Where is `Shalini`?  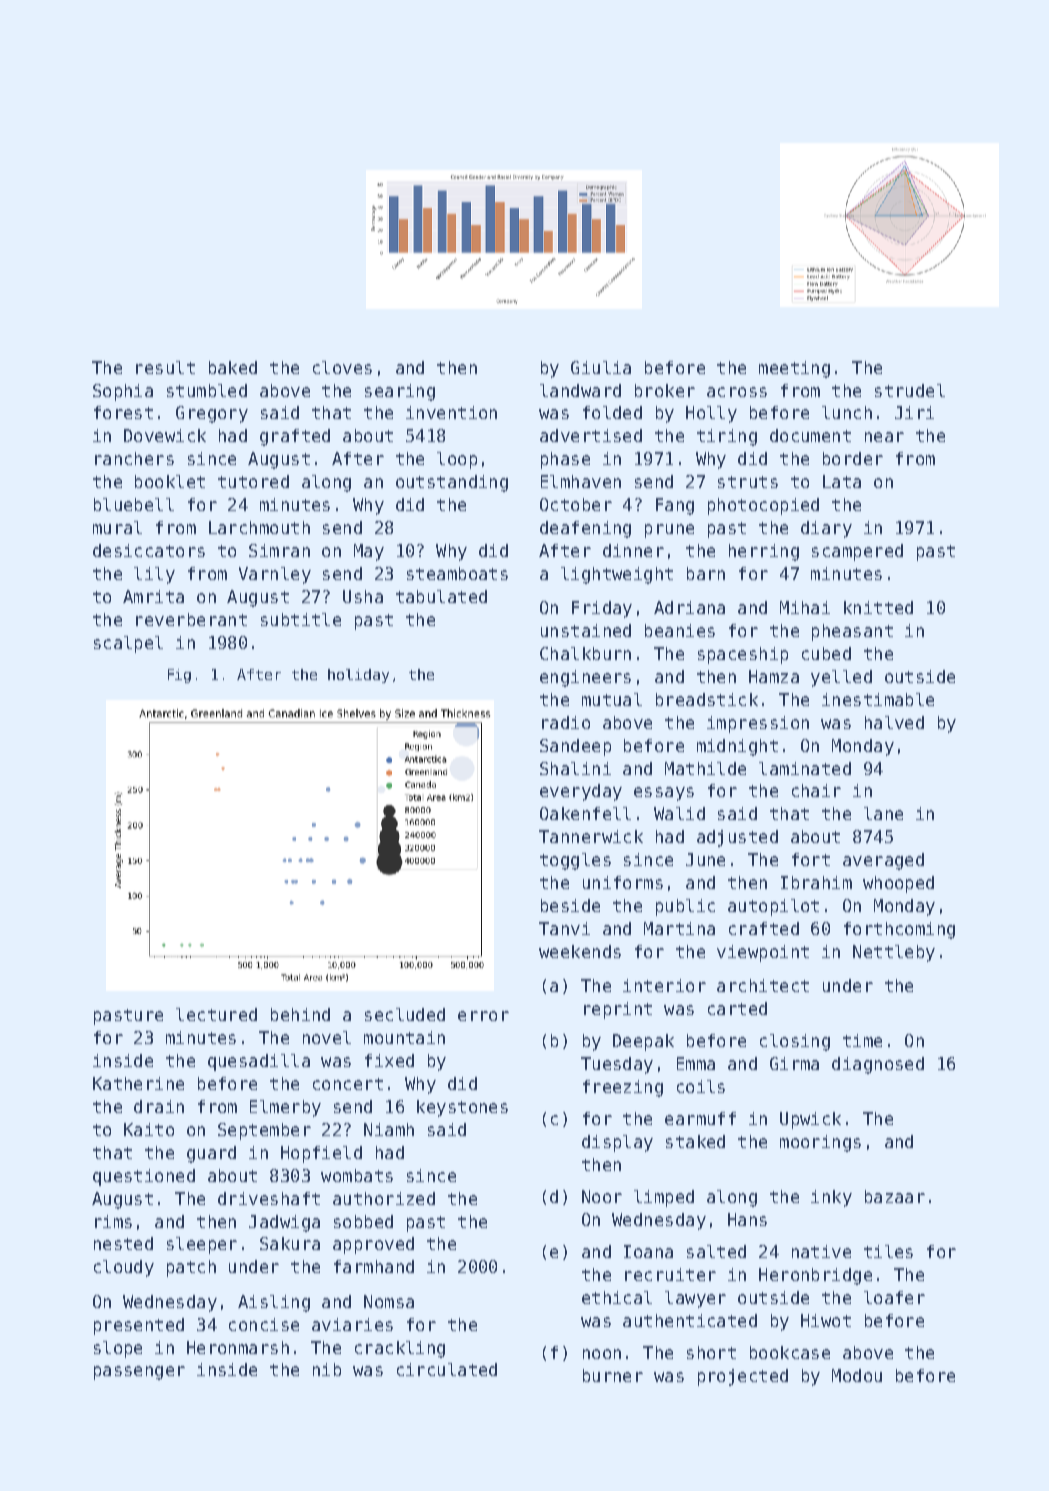 Shalini is located at coordinates (575, 768).
